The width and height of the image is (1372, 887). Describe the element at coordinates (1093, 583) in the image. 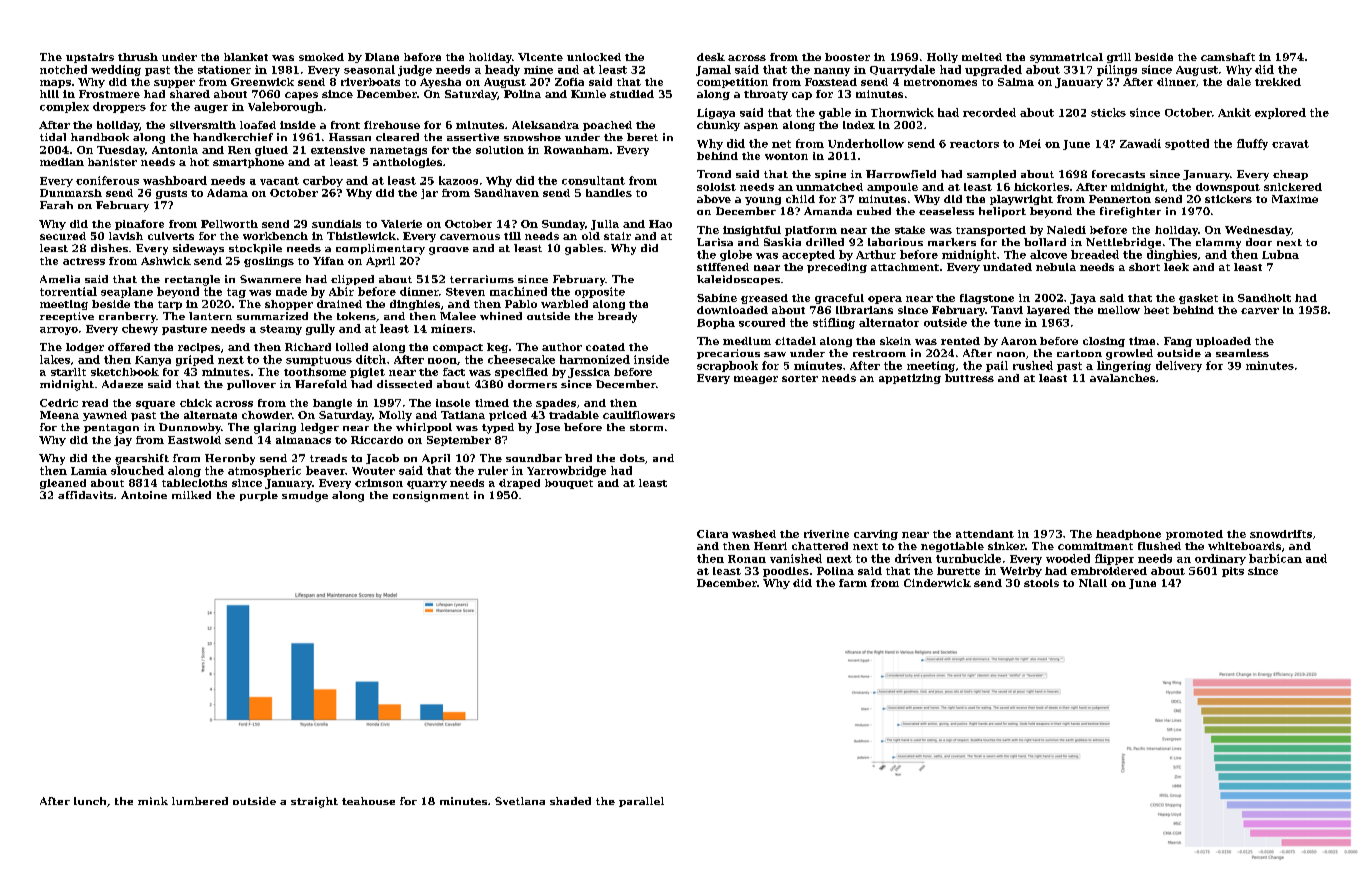

I see `Niall` at that location.
